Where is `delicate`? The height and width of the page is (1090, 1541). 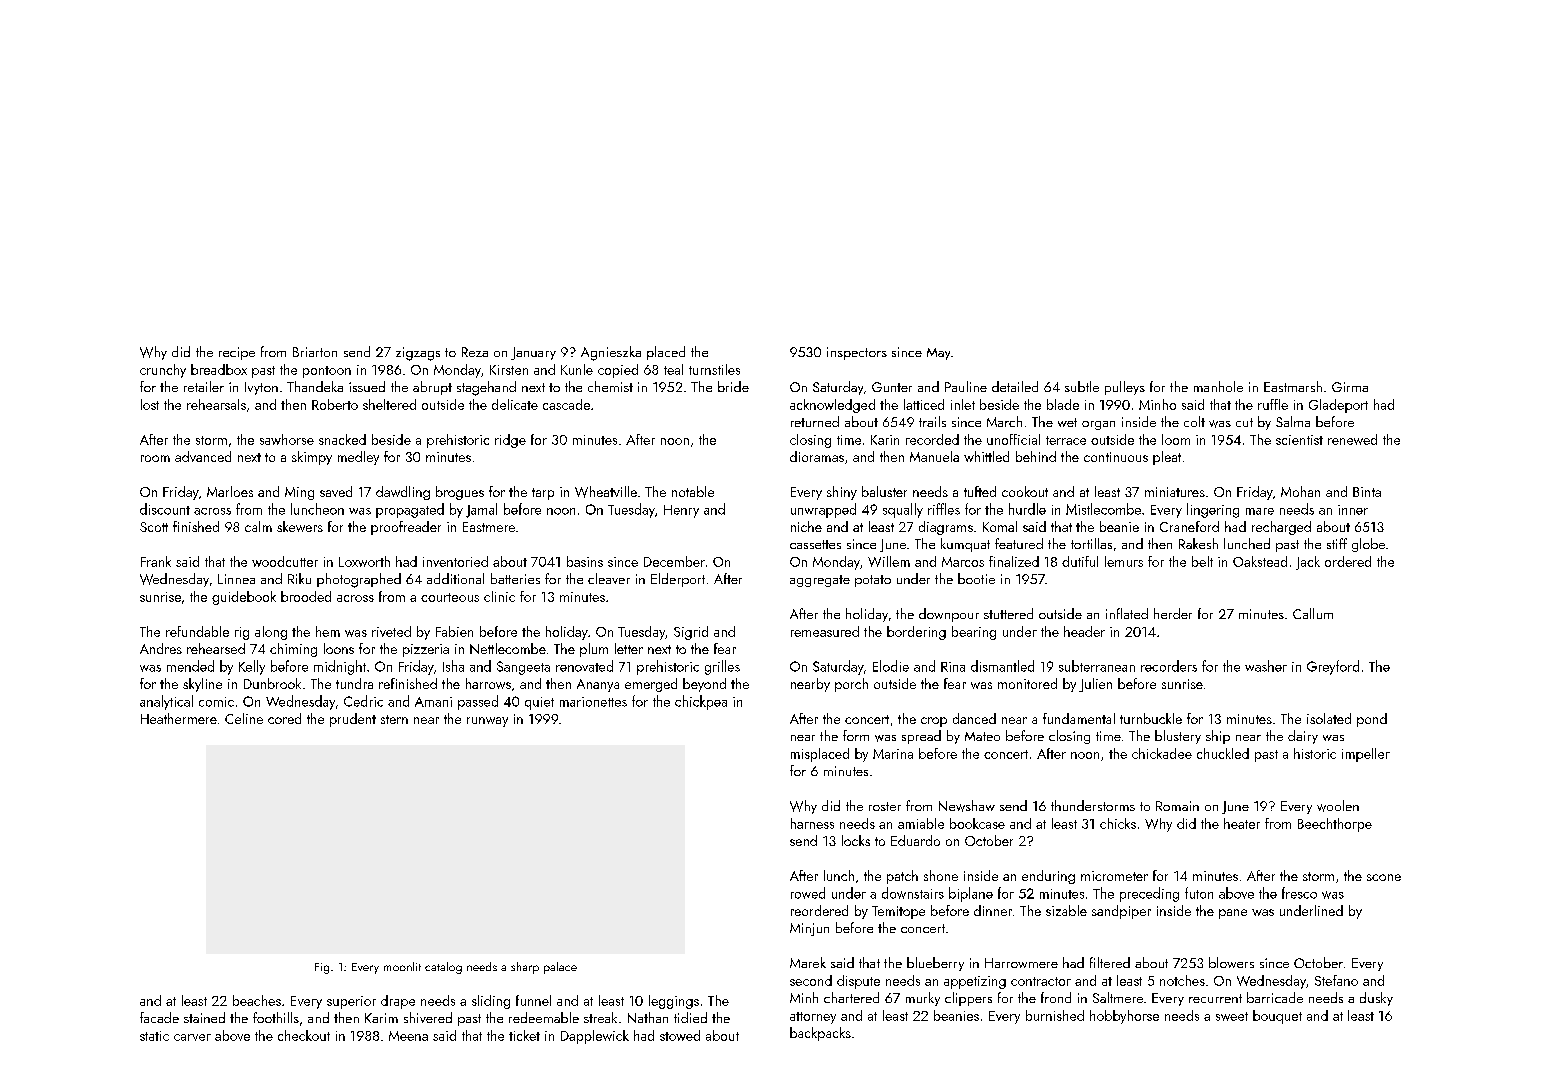
delicate is located at coordinates (515, 404).
